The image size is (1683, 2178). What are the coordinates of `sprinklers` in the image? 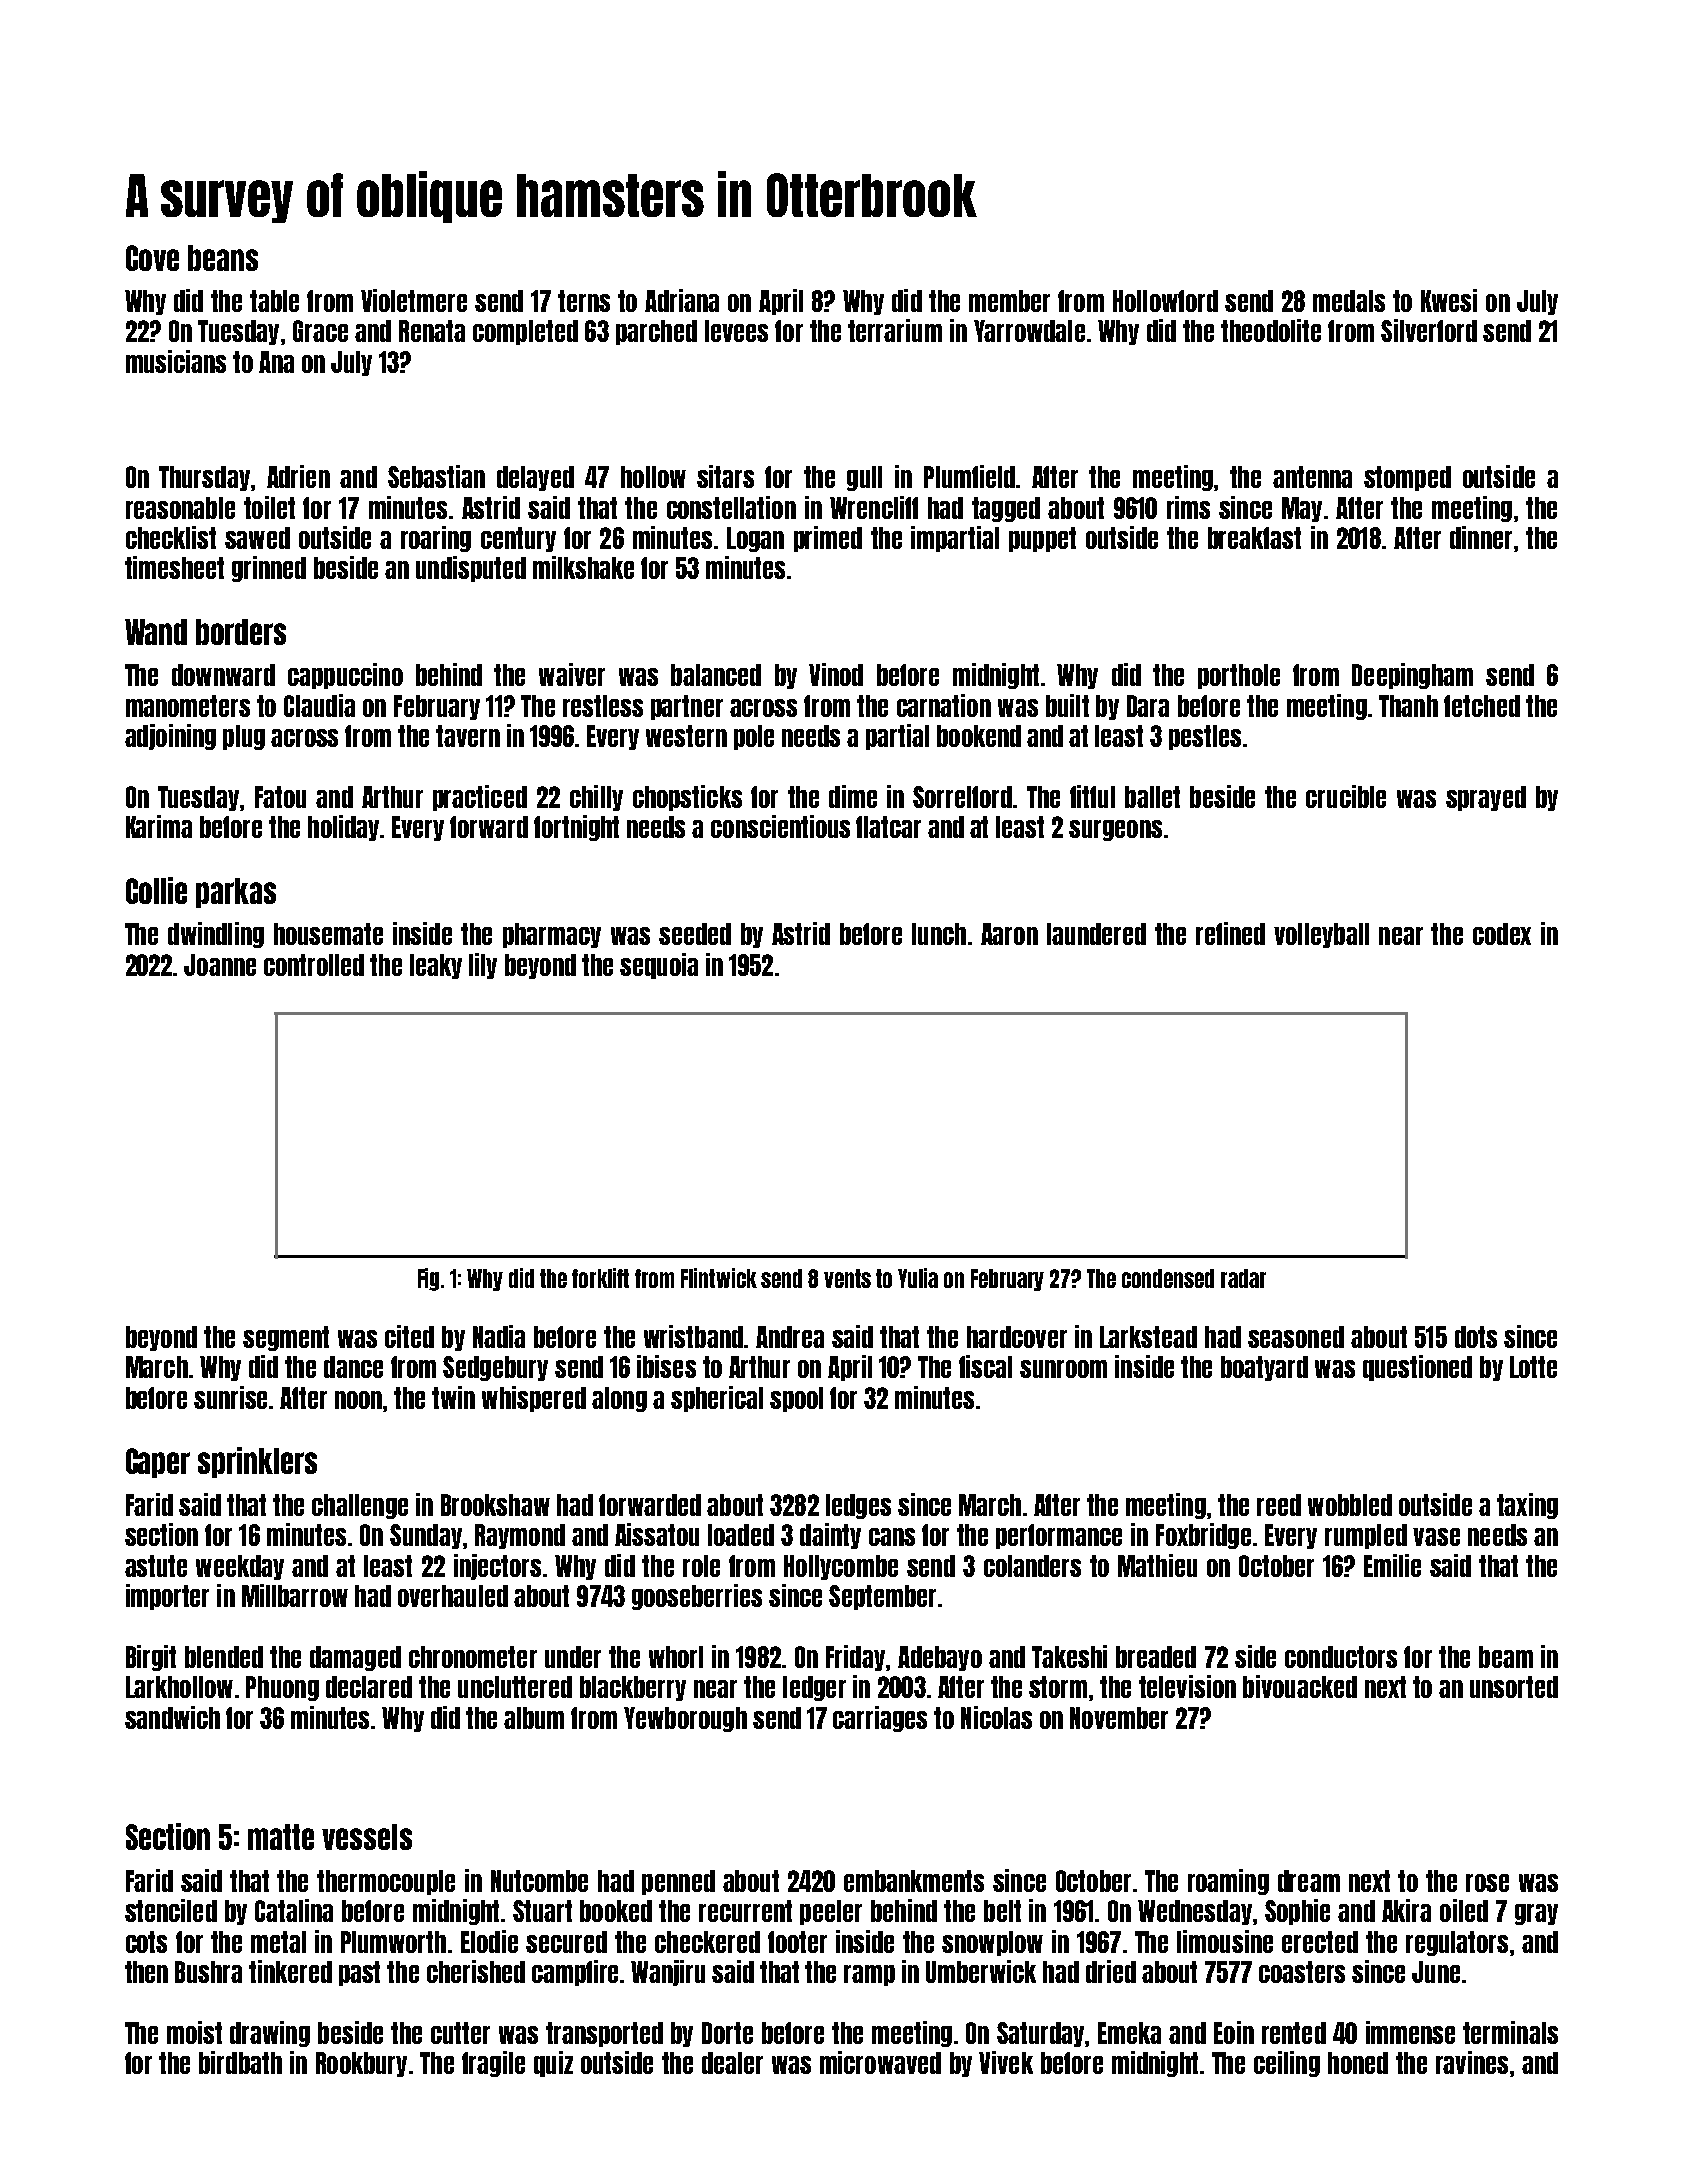 It's located at (257, 1462).
